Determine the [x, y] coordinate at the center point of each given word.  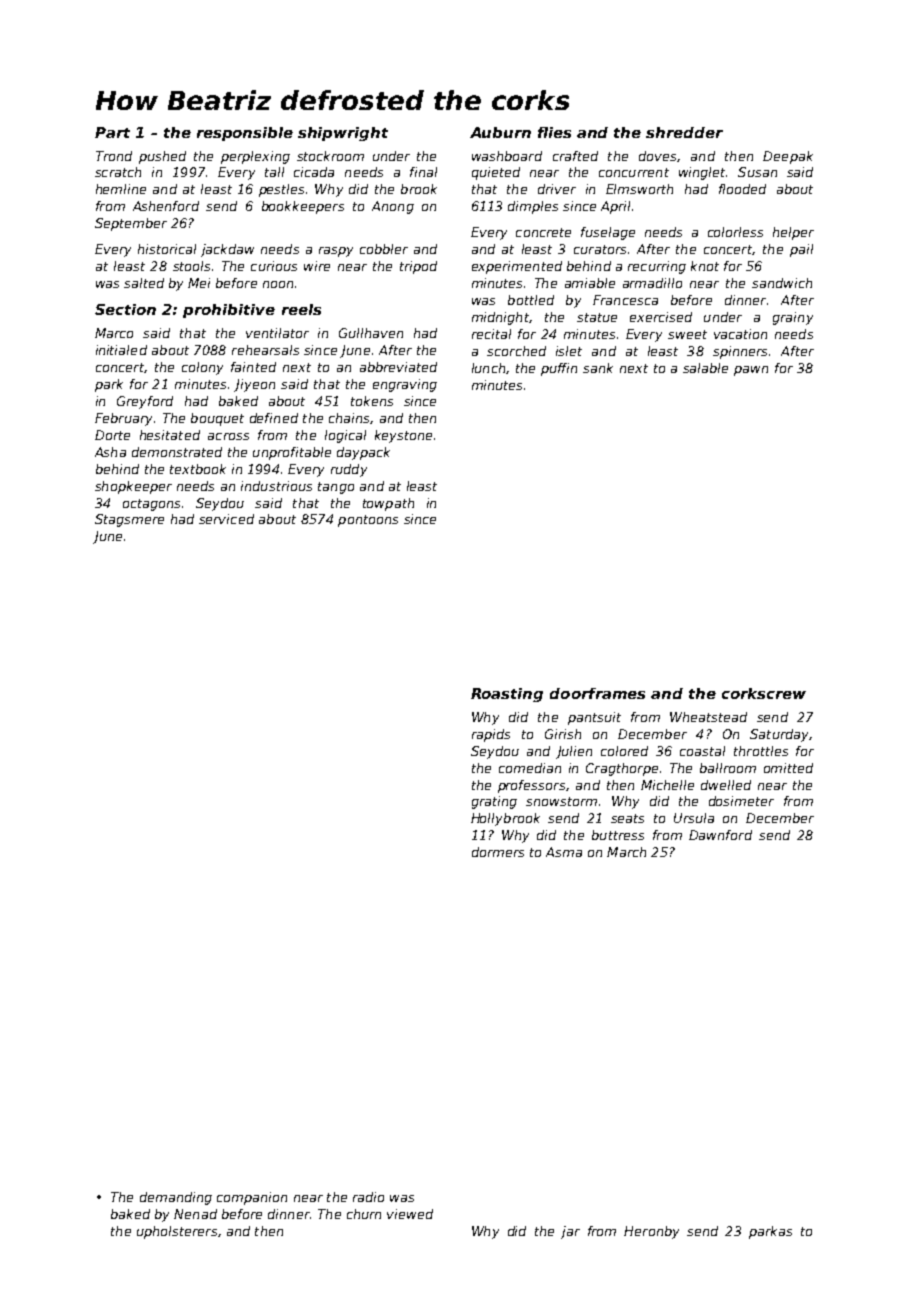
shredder [684, 132]
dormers [498, 852]
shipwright [343, 134]
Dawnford [720, 835]
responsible [245, 134]
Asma [564, 852]
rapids [491, 735]
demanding [176, 1198]
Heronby [651, 1232]
